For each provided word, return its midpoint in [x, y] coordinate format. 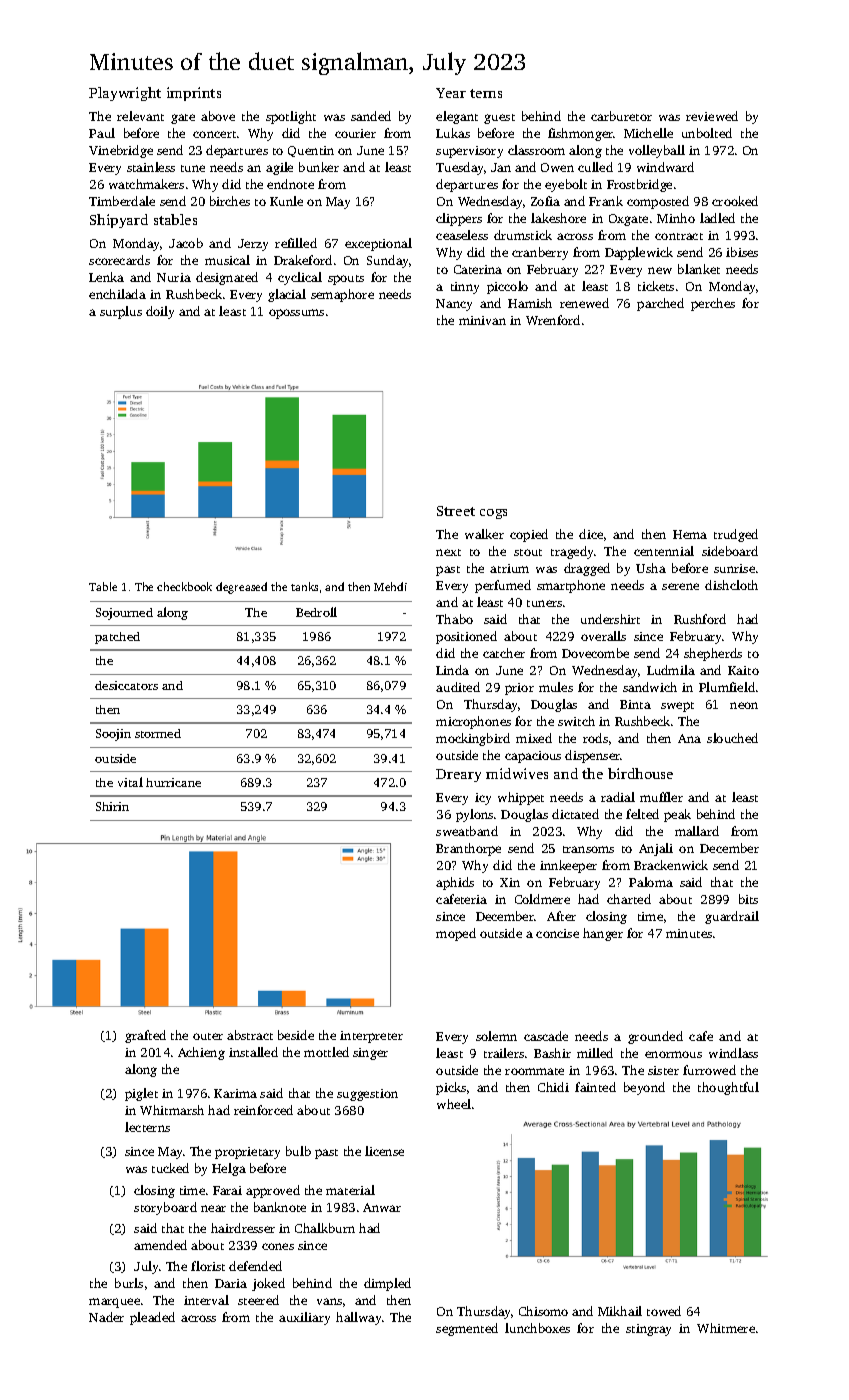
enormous [673, 1054]
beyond [644, 1088]
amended [160, 1245]
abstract [250, 1035]
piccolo [507, 287]
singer [370, 1054]
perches [713, 304]
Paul [102, 133]
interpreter [371, 1037]
